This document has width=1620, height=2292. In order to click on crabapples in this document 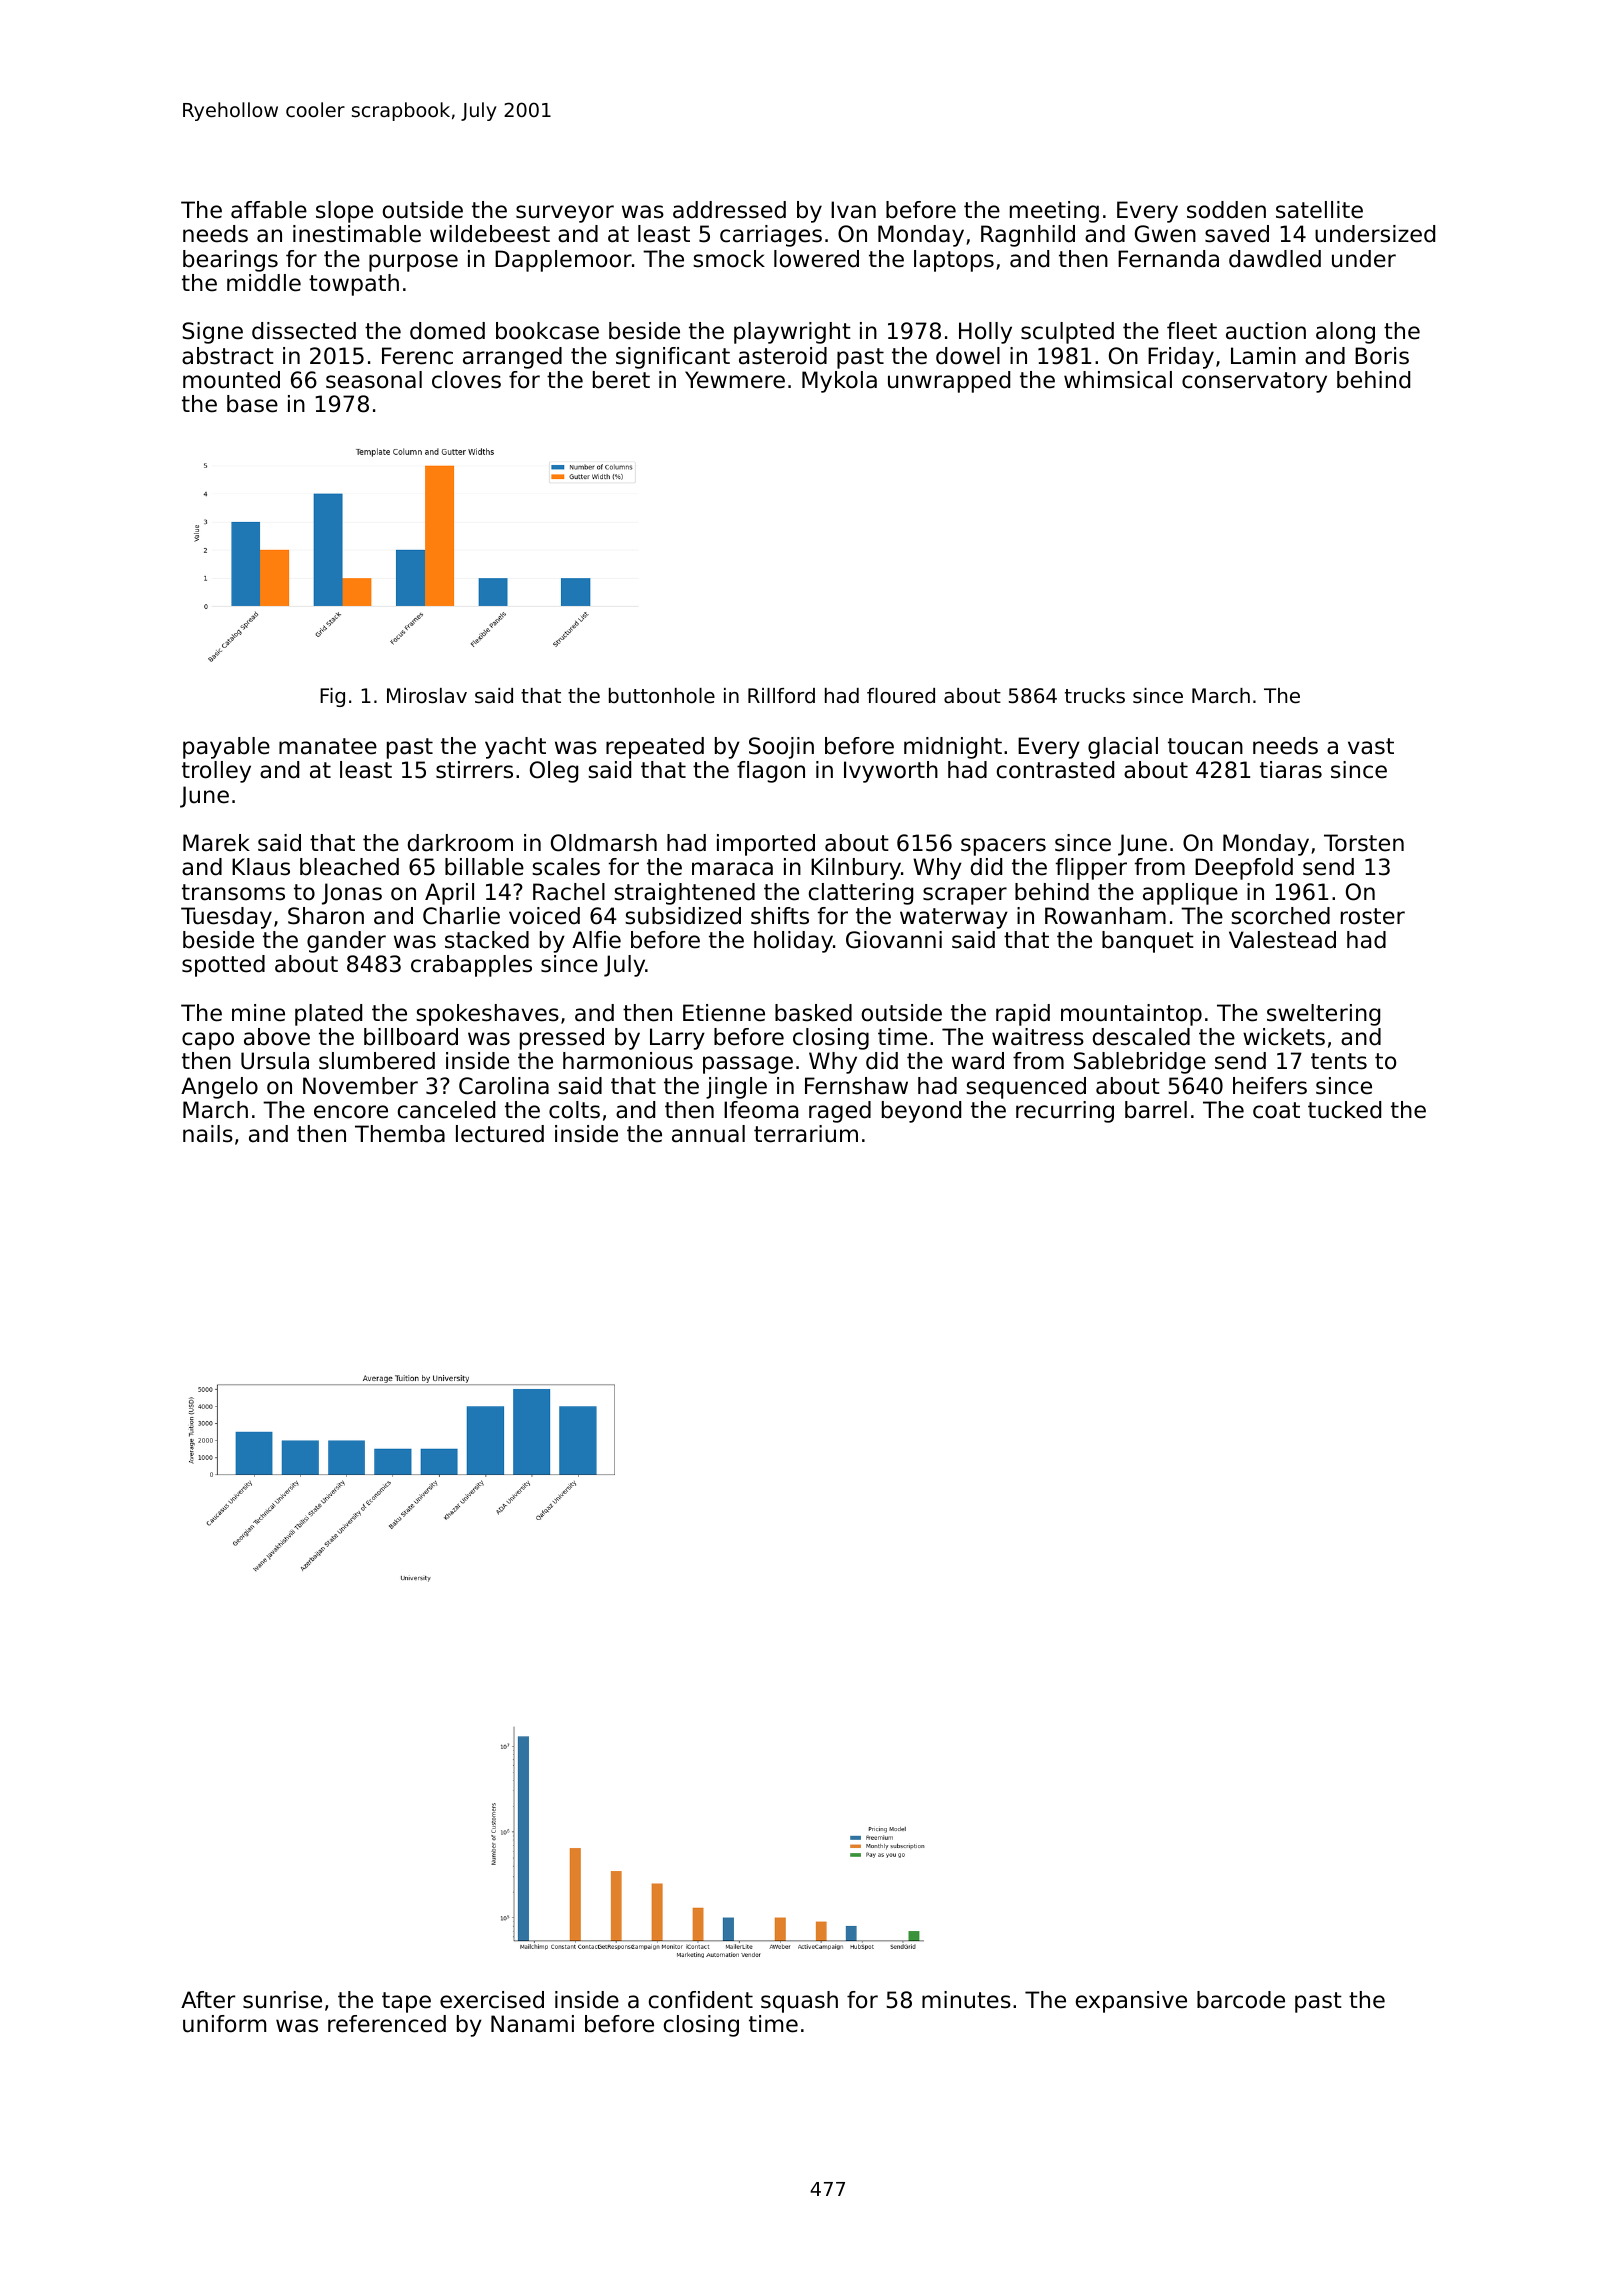, I will do `click(471, 966)`.
